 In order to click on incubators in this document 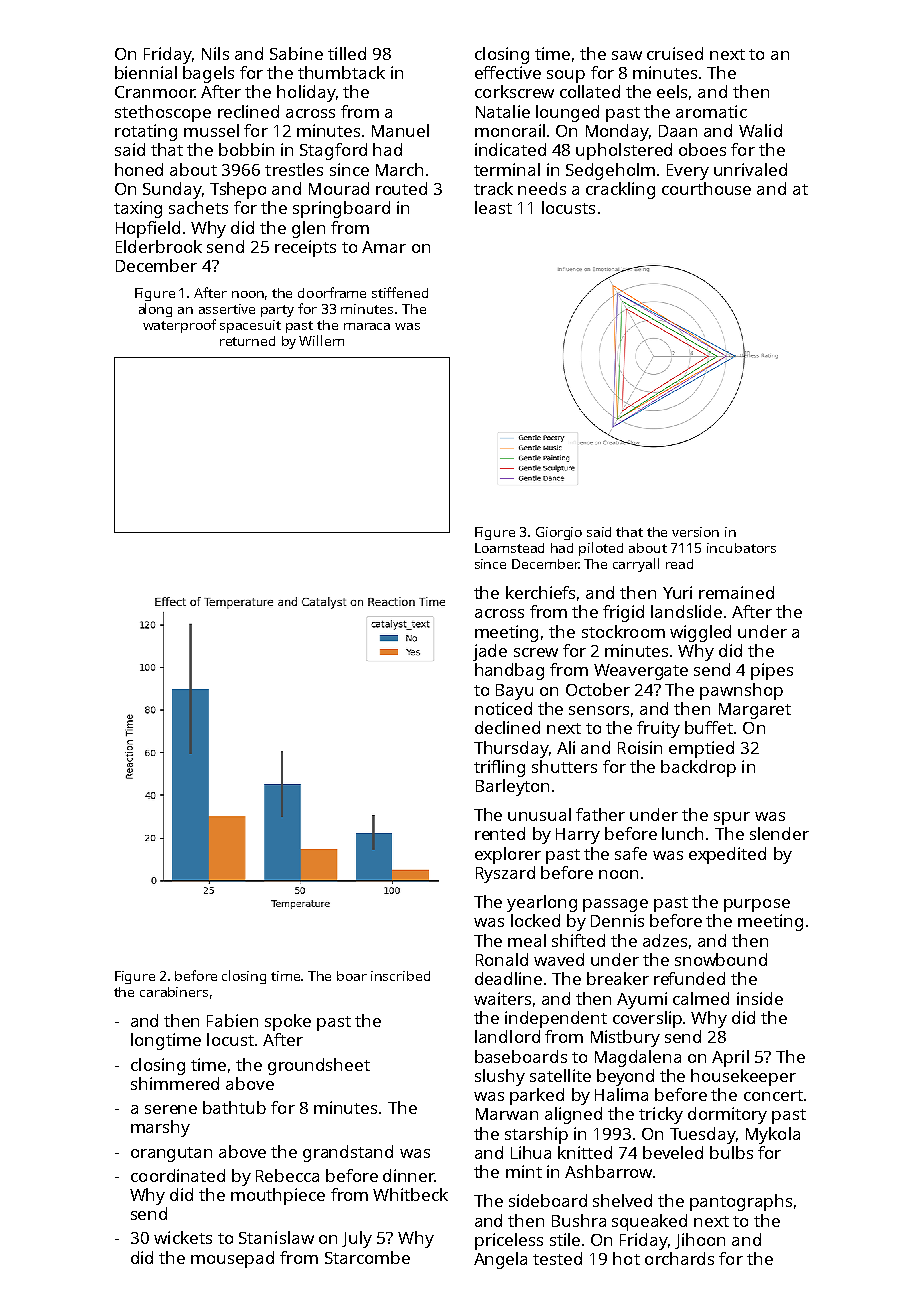, I will do `click(741, 548)`.
